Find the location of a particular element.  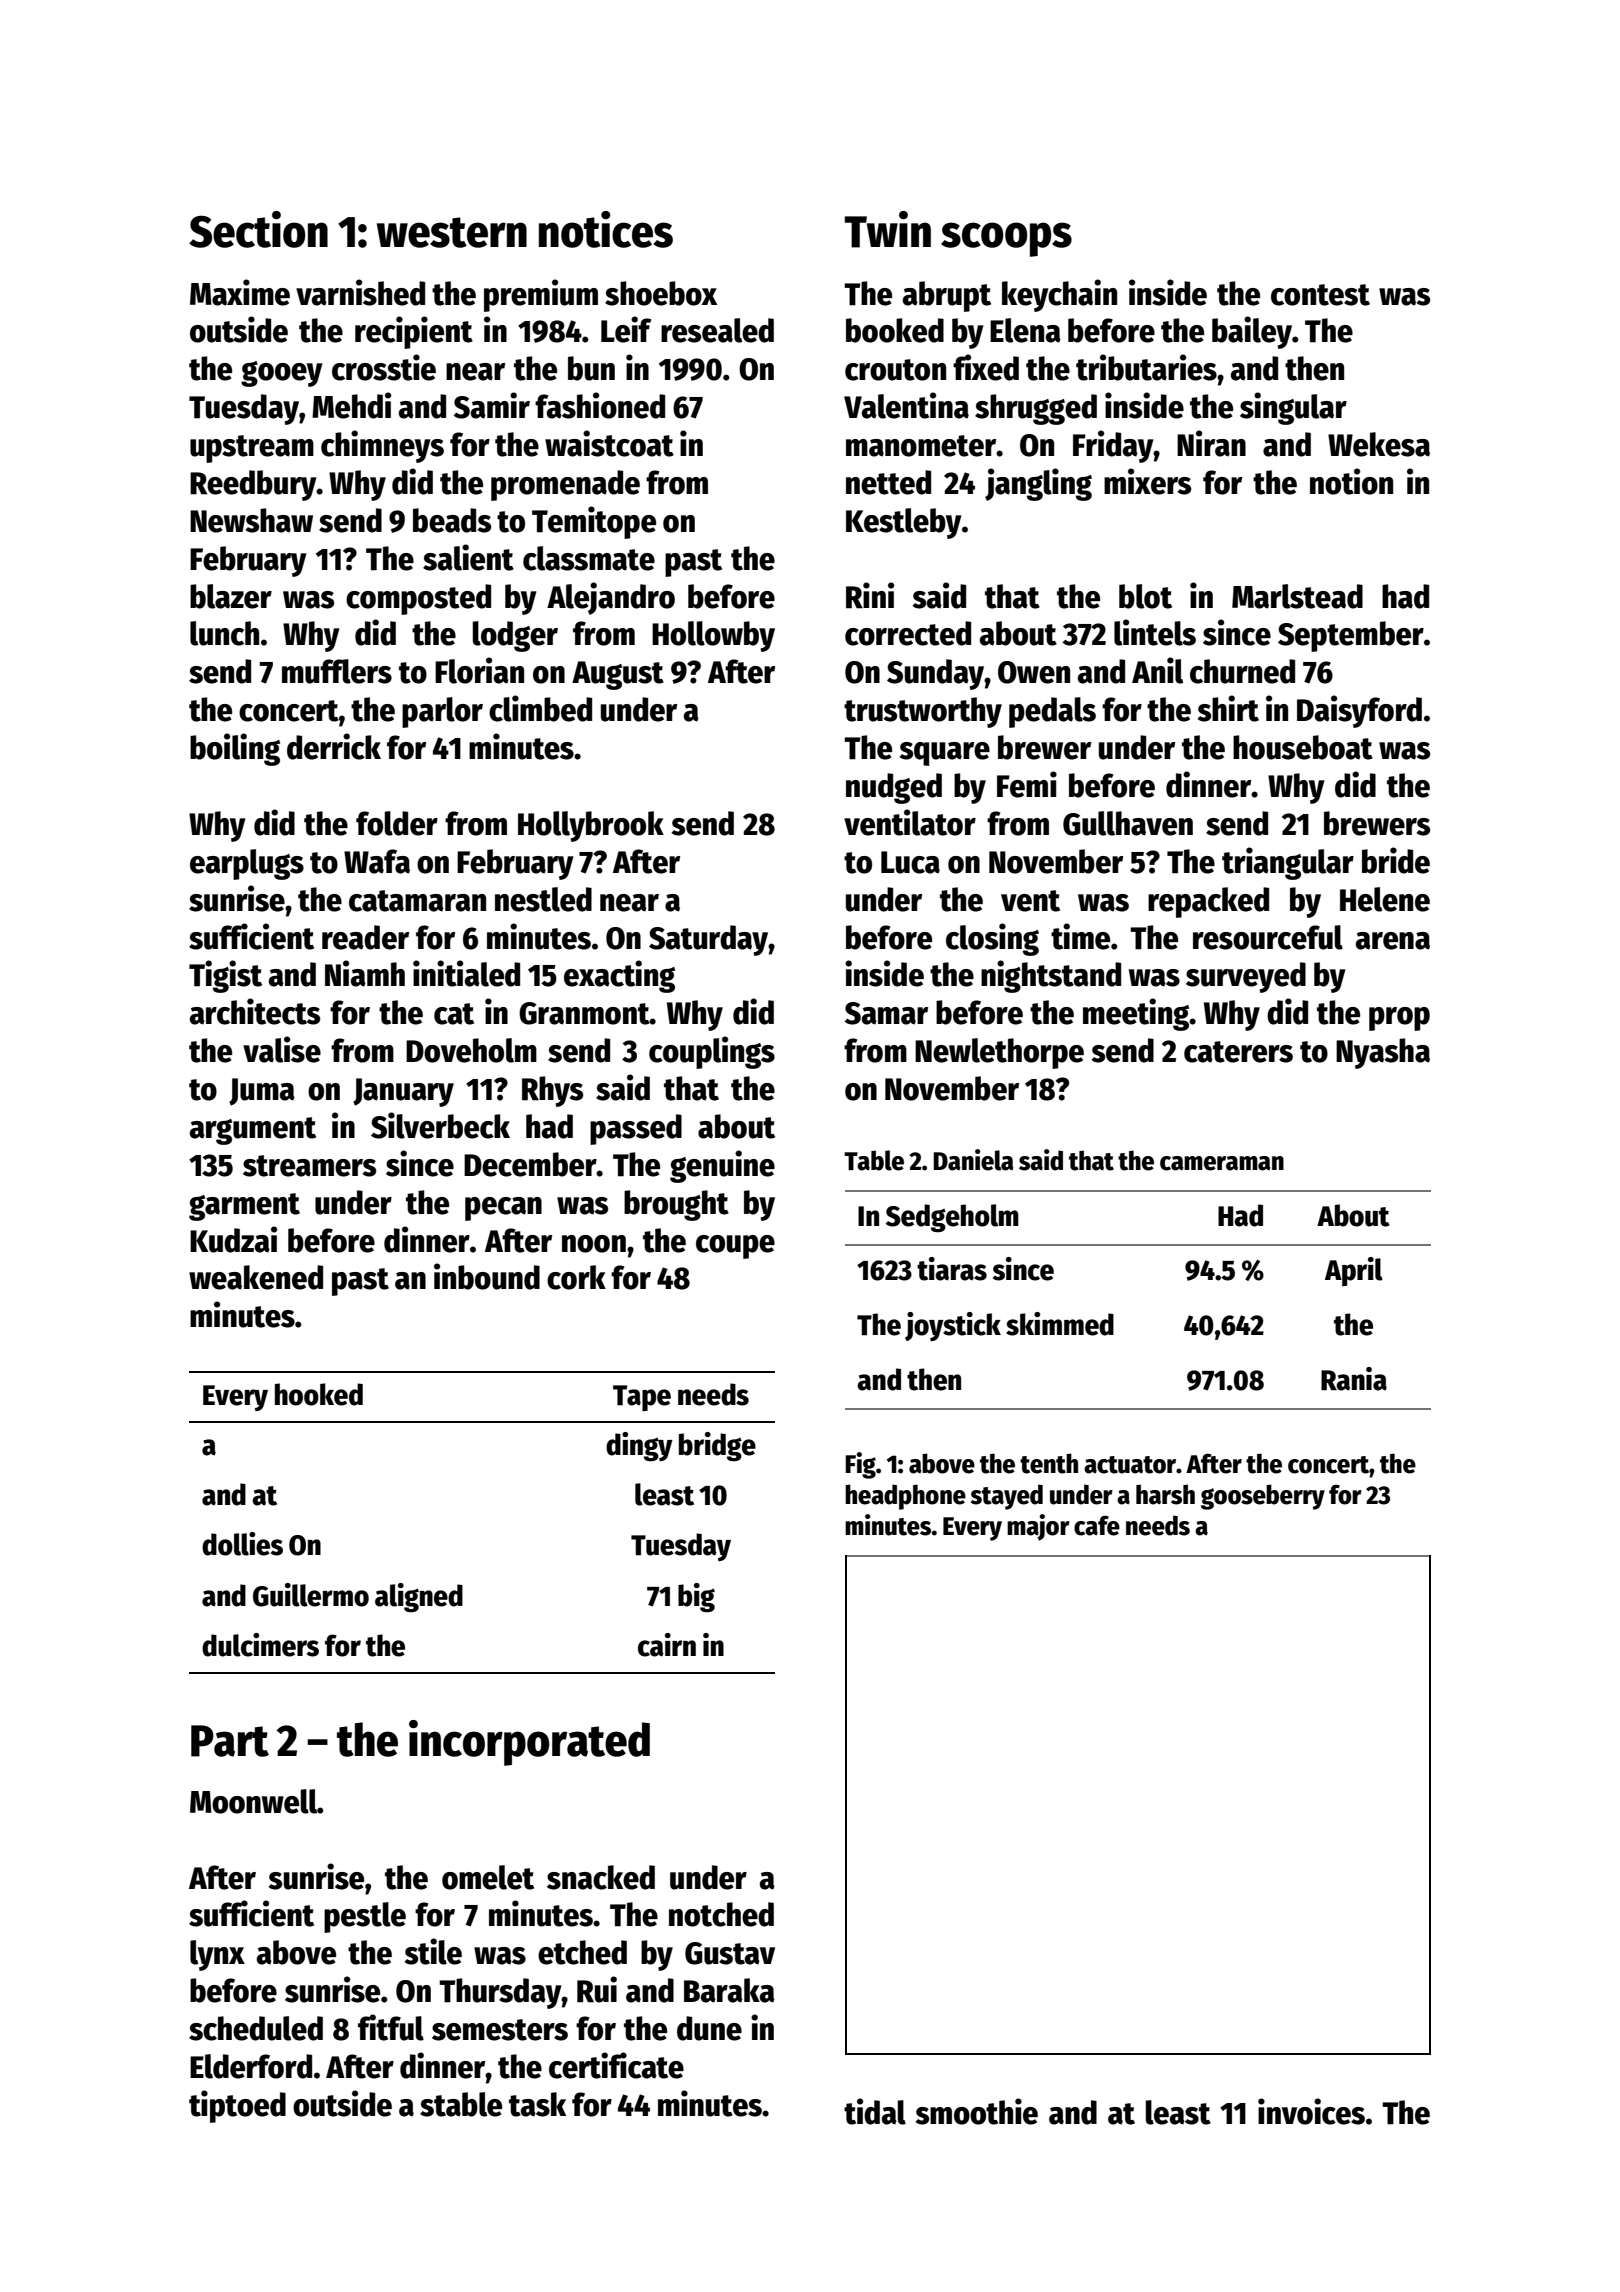

jangling is located at coordinates (1038, 484).
